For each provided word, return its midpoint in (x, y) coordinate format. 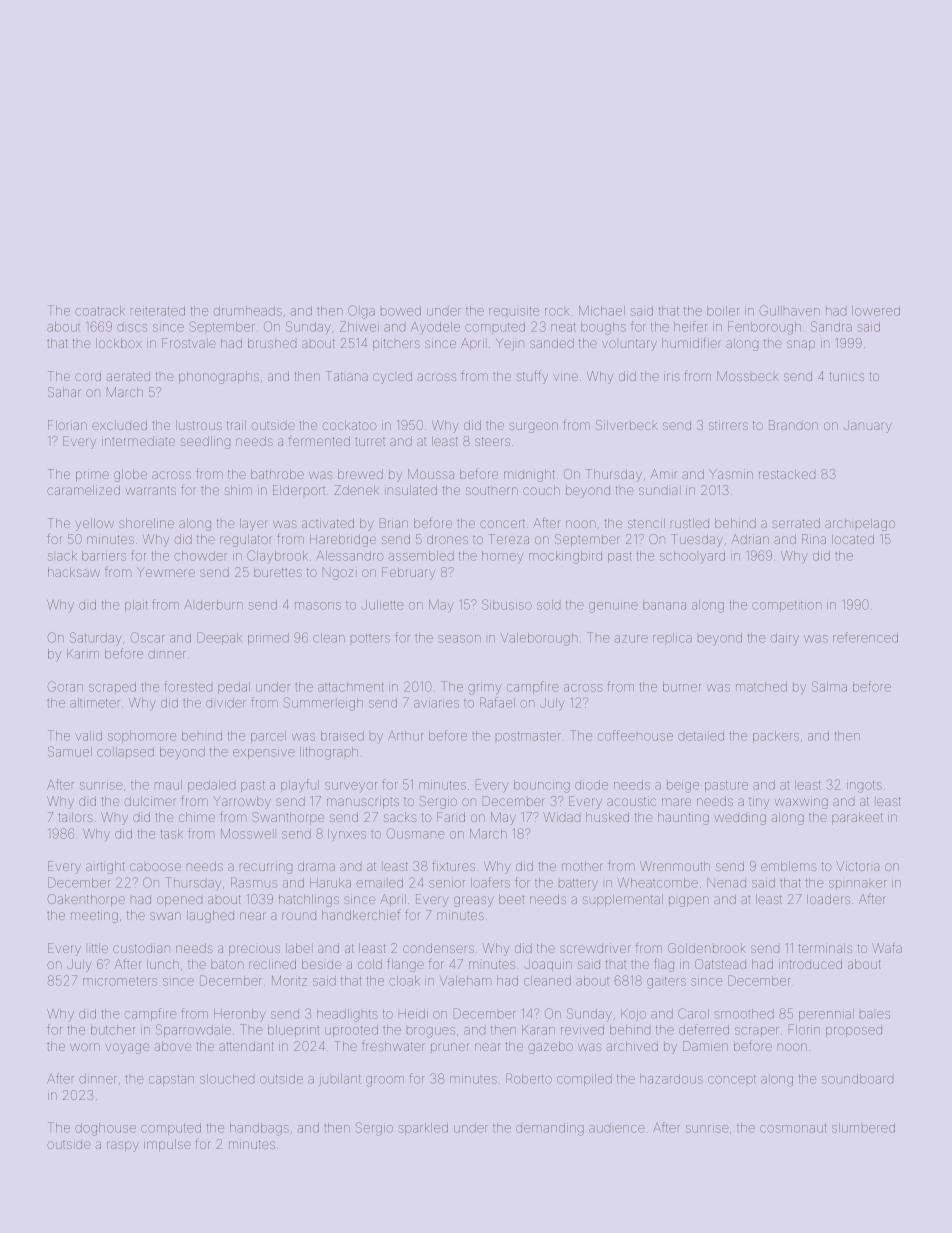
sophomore (142, 737)
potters (370, 638)
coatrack (100, 311)
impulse (167, 1145)
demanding (550, 1129)
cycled (392, 377)
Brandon (793, 425)
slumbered (863, 1128)
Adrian (750, 539)
